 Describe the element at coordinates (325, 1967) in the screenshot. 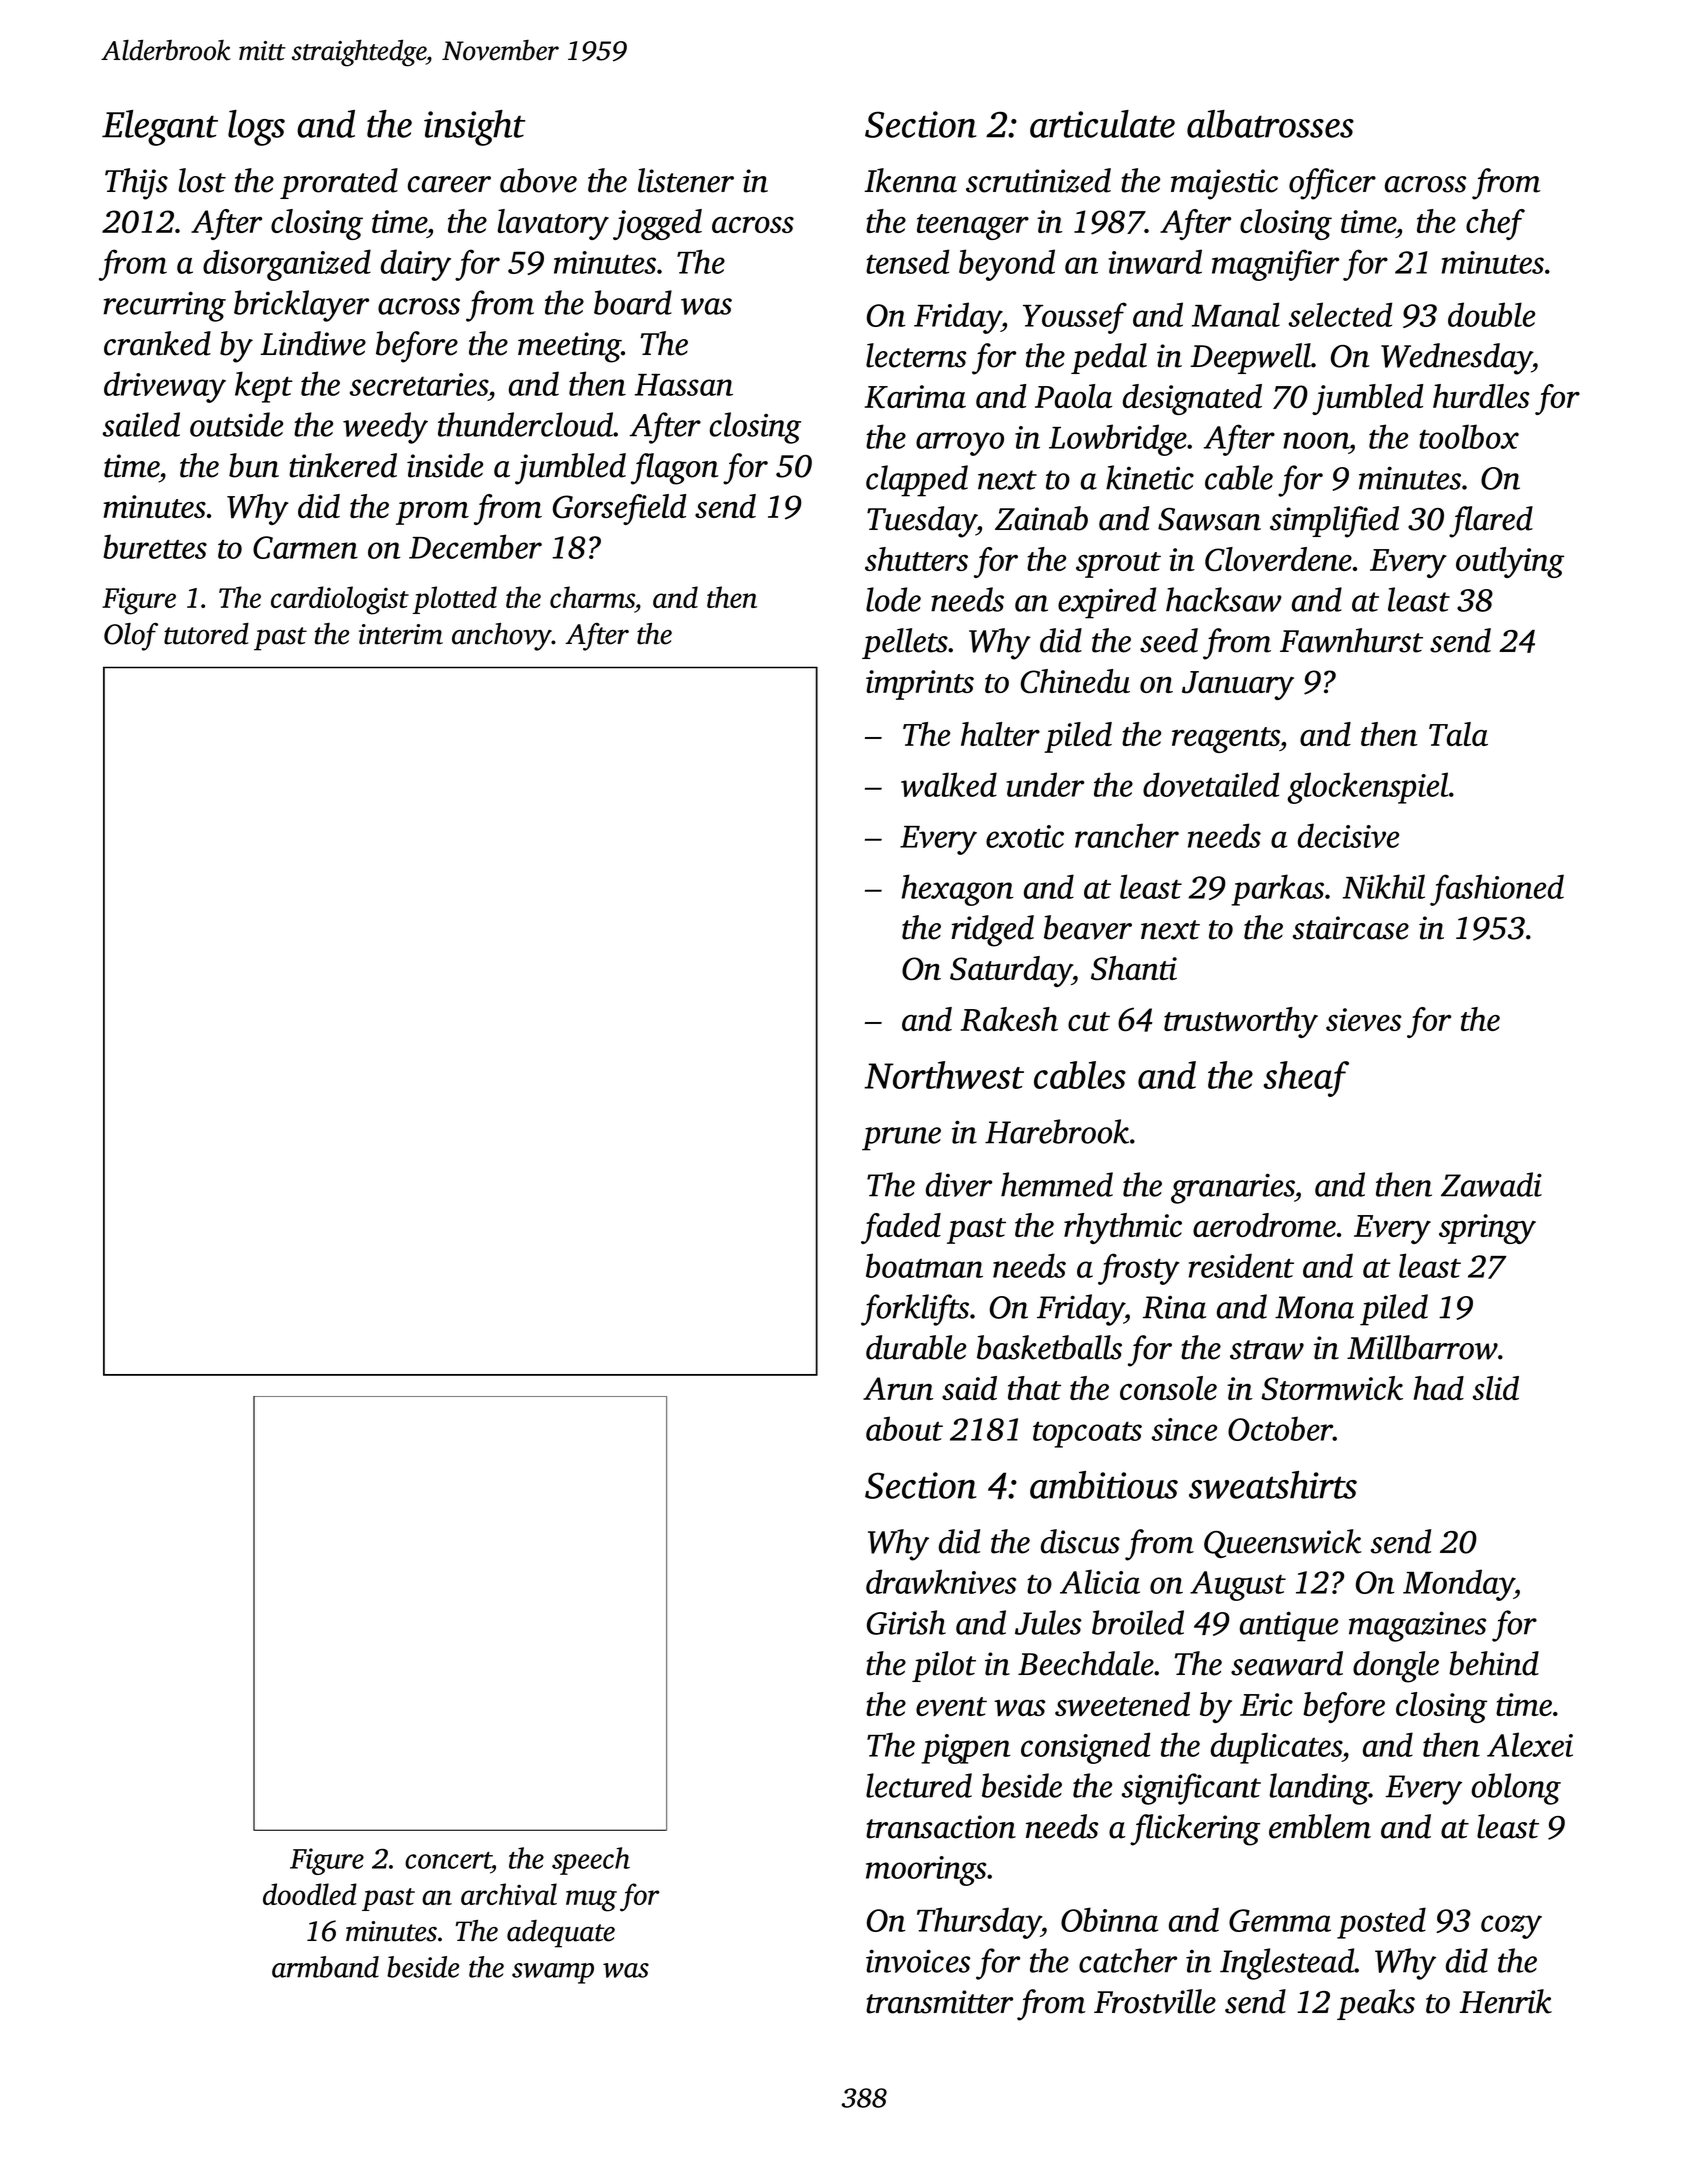

I see `armband` at that location.
